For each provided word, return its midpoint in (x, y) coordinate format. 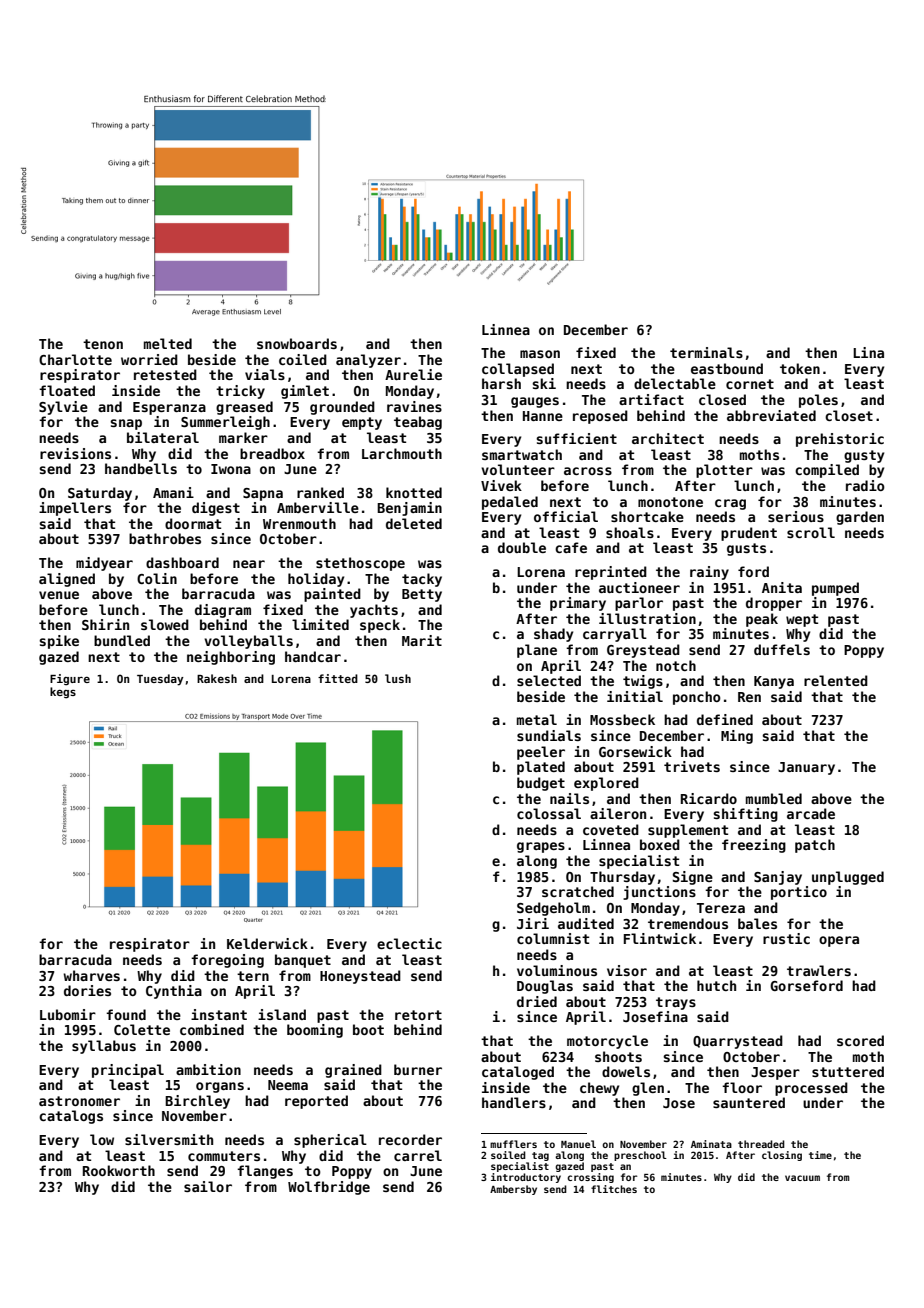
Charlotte (75, 359)
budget (541, 784)
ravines (414, 406)
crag (730, 504)
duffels (782, 649)
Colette (142, 1029)
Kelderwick (267, 943)
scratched (578, 891)
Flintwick (660, 938)
